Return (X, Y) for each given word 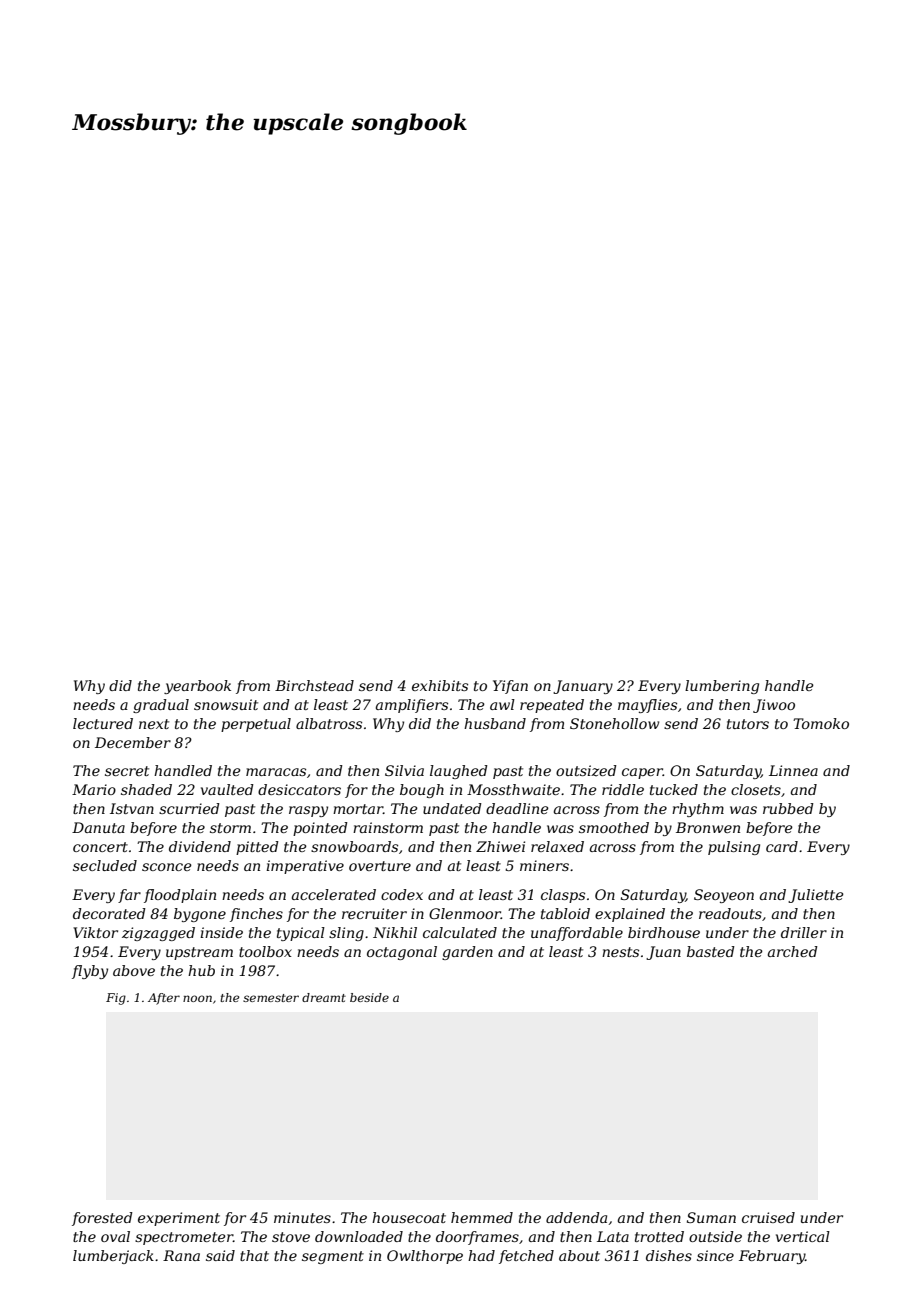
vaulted (227, 789)
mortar (358, 809)
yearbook (197, 687)
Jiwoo (774, 706)
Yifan (510, 687)
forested (102, 1219)
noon (197, 998)
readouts (730, 913)
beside (369, 997)
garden (467, 953)
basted (711, 951)
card (782, 846)
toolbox (265, 951)
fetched (526, 1257)
